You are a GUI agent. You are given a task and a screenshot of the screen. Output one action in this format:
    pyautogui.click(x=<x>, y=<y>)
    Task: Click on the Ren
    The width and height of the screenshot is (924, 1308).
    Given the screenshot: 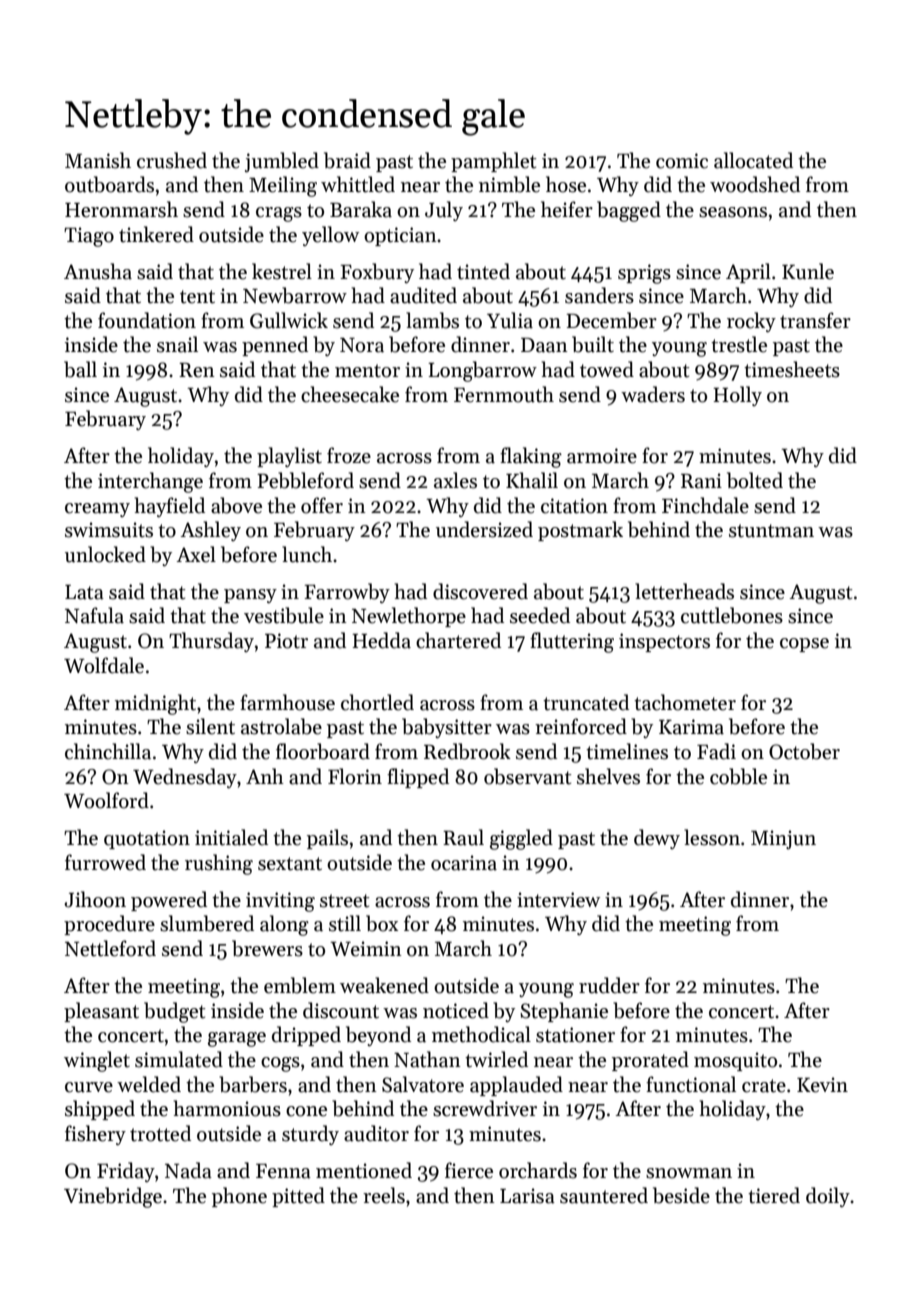 What is the action you would take?
    pyautogui.click(x=197, y=370)
